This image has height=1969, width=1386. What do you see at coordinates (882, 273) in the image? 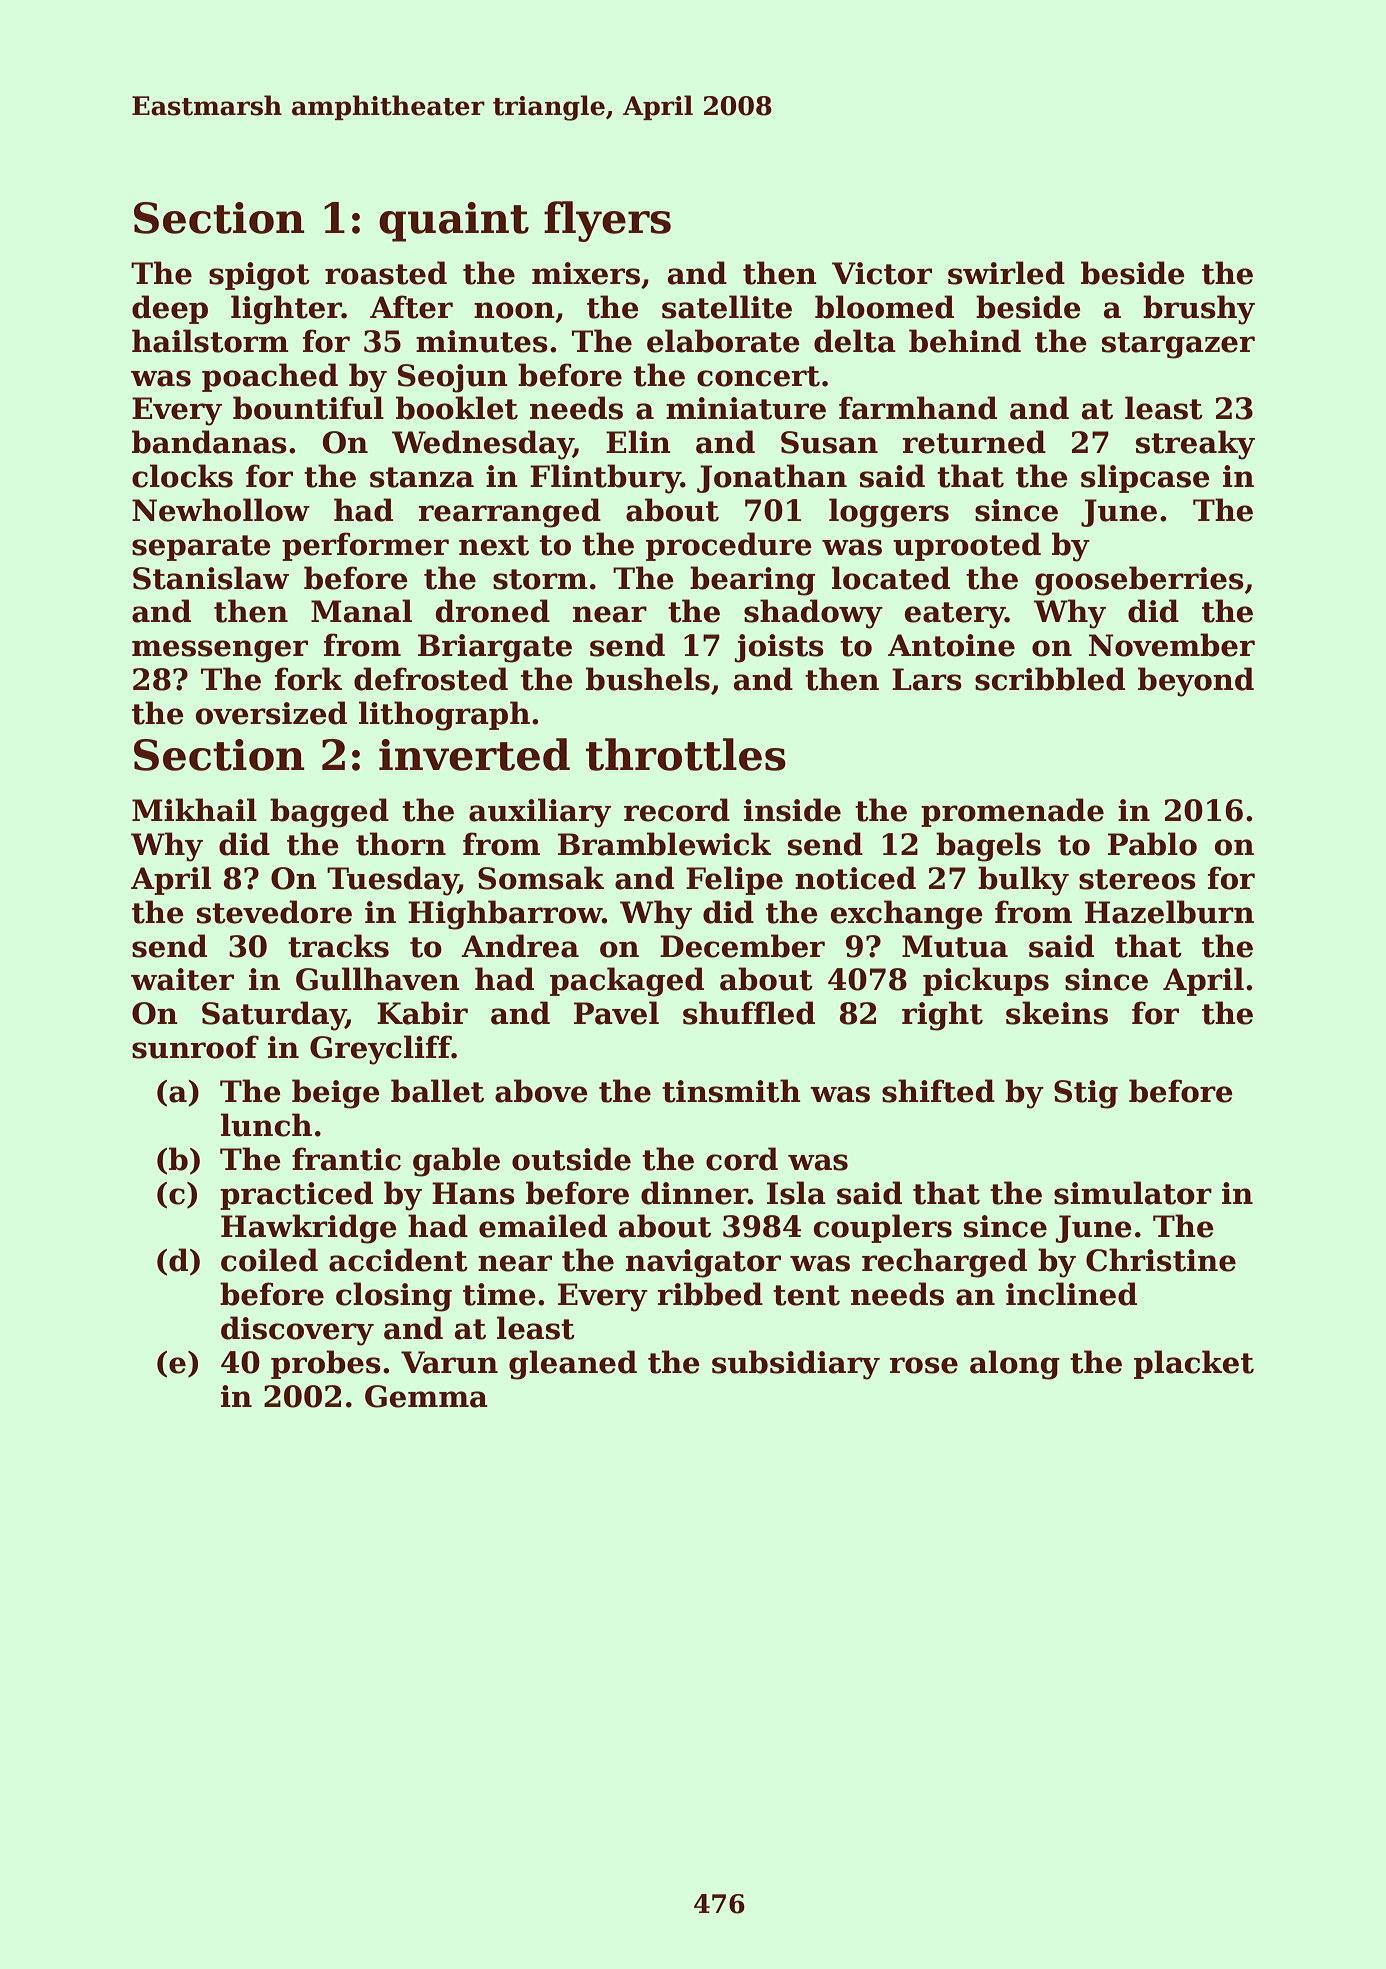
I see `Victor` at bounding box center [882, 273].
